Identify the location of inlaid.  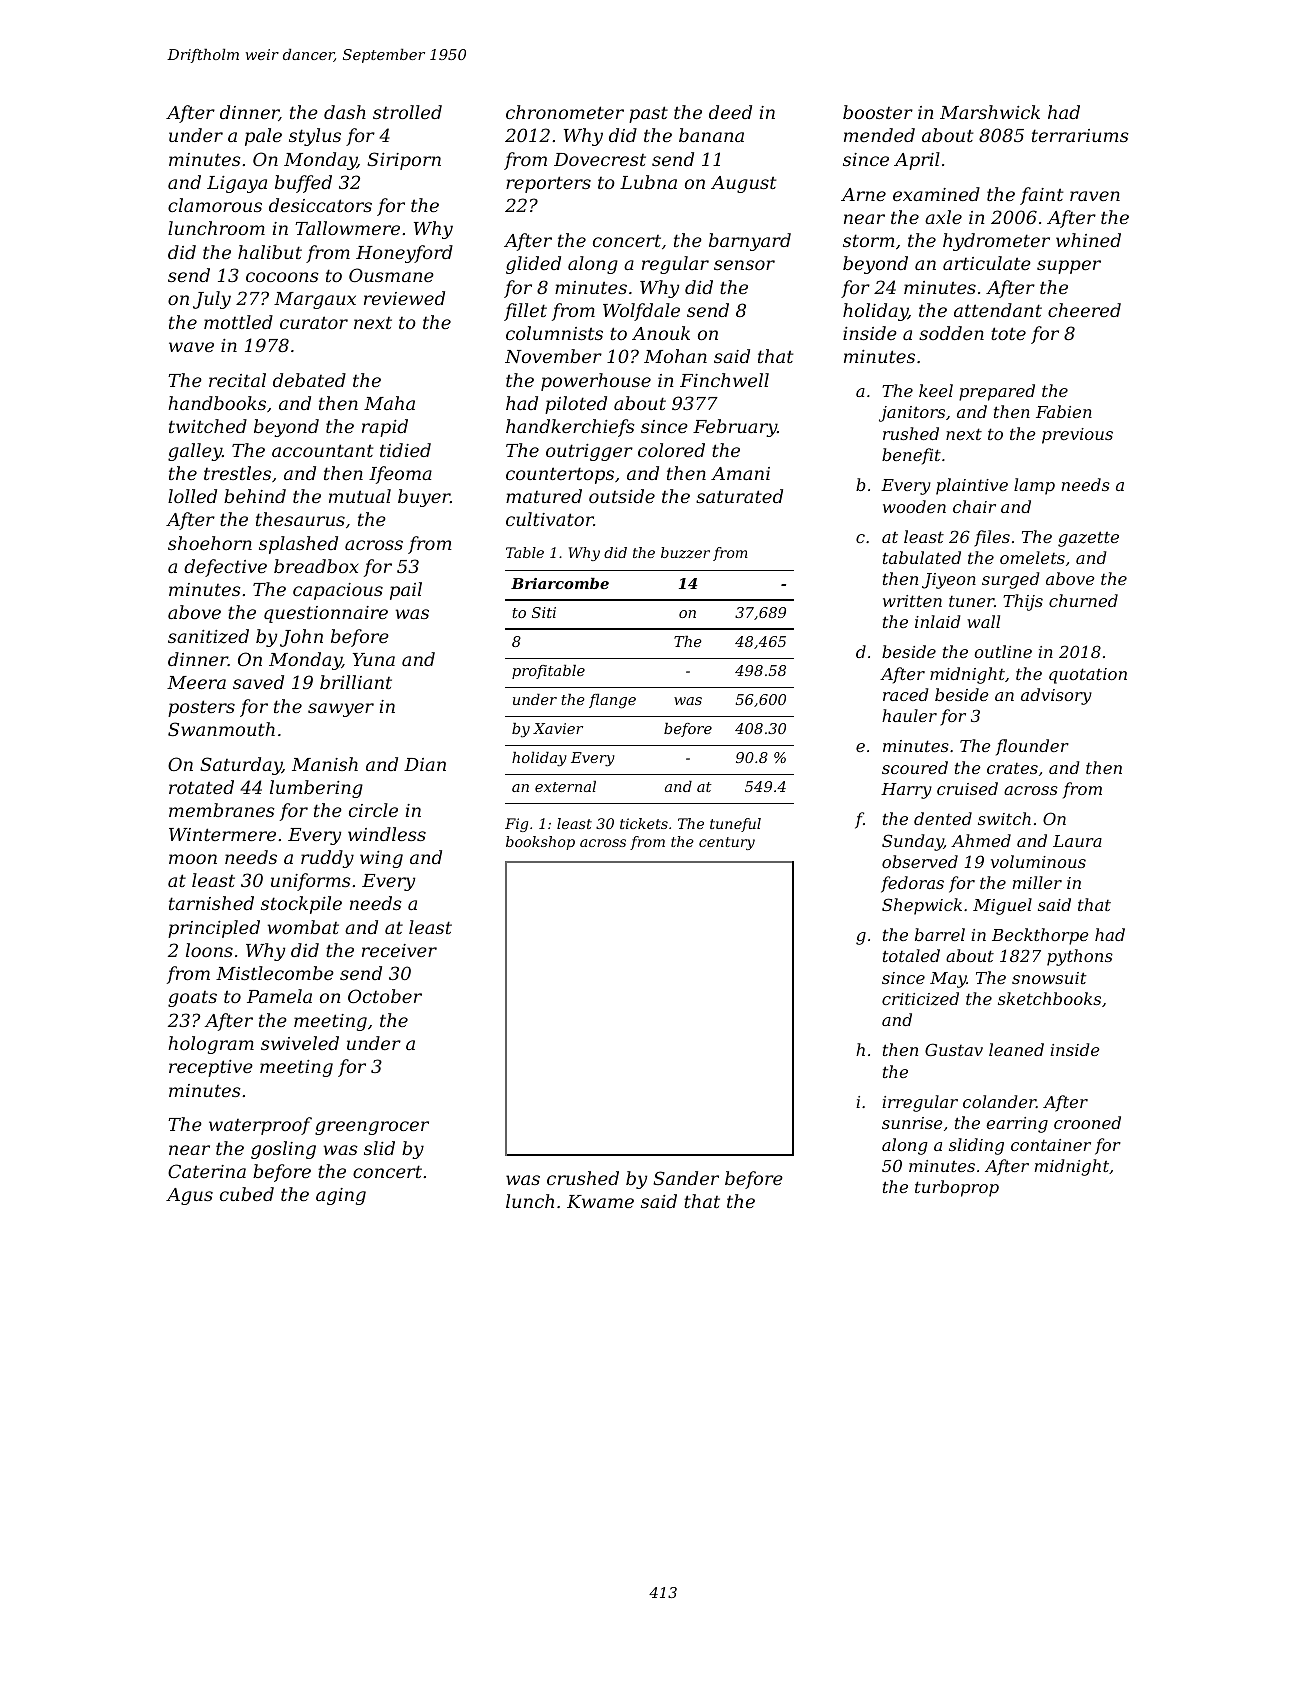
(938, 621).
